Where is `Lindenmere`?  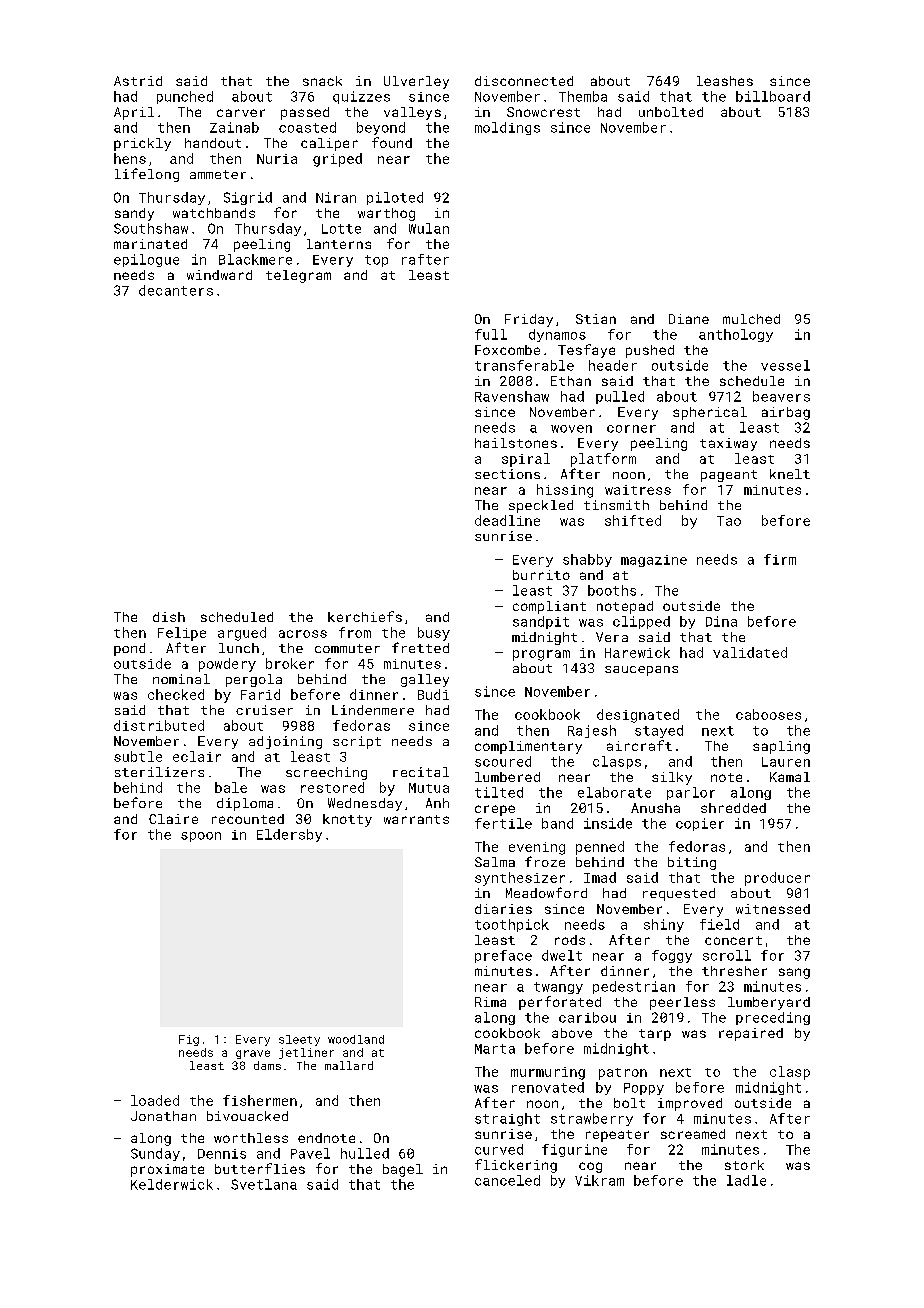
Lindenmere is located at coordinates (373, 710).
